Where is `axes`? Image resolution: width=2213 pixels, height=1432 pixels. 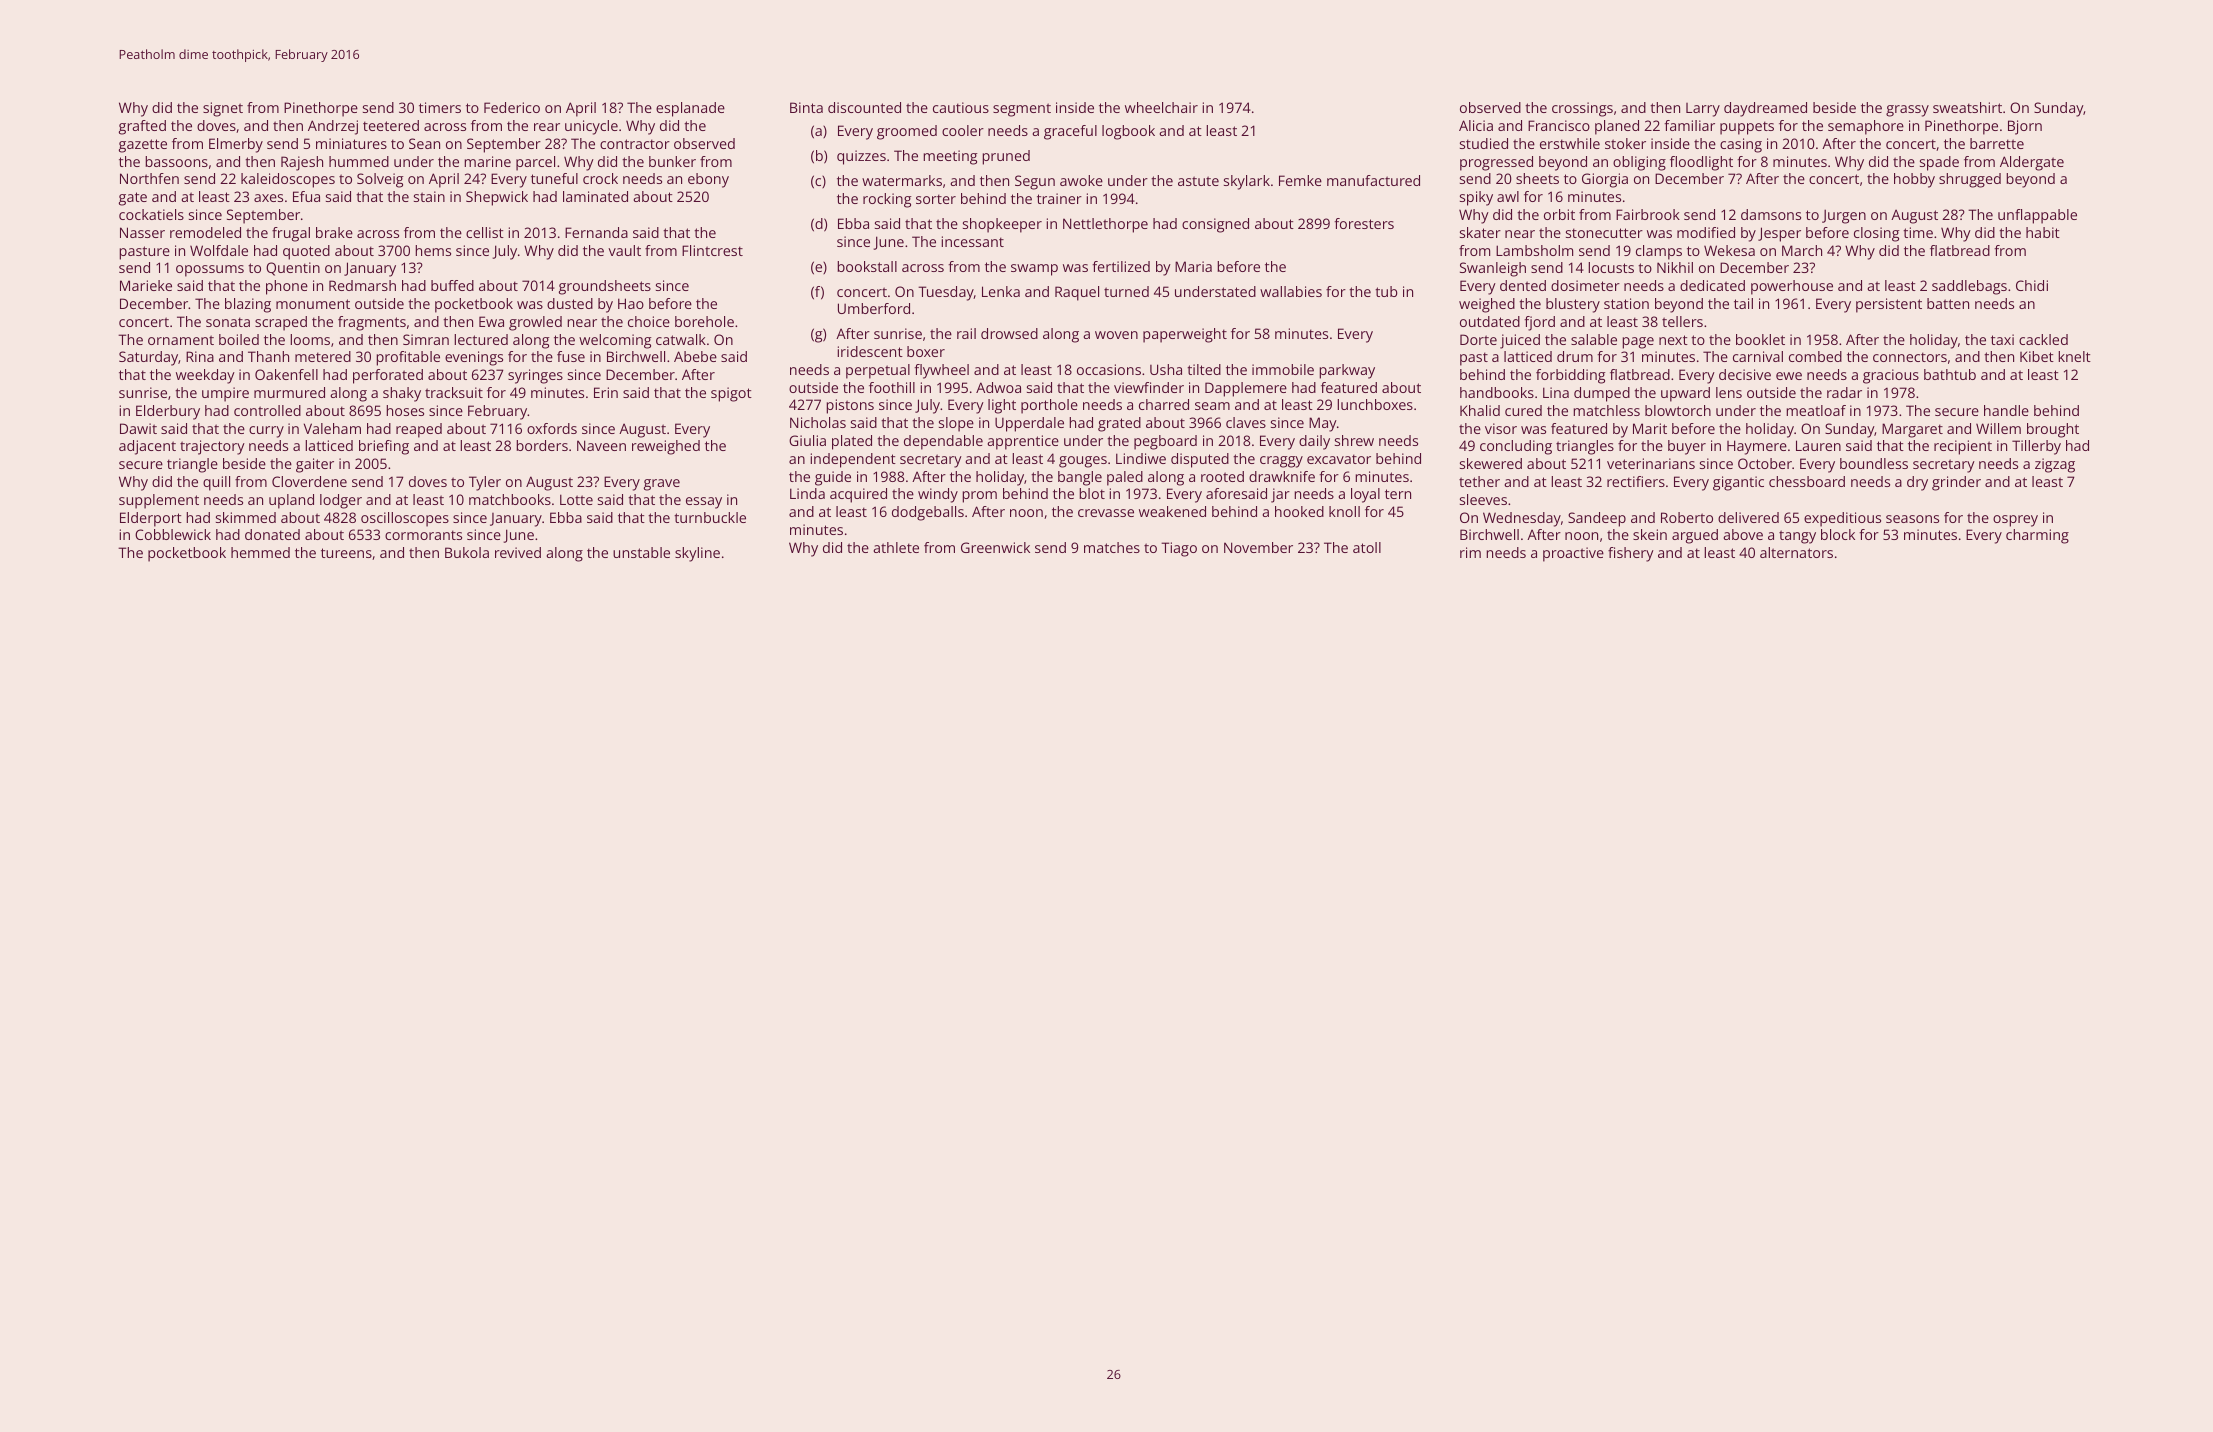
axes is located at coordinates (268, 198).
